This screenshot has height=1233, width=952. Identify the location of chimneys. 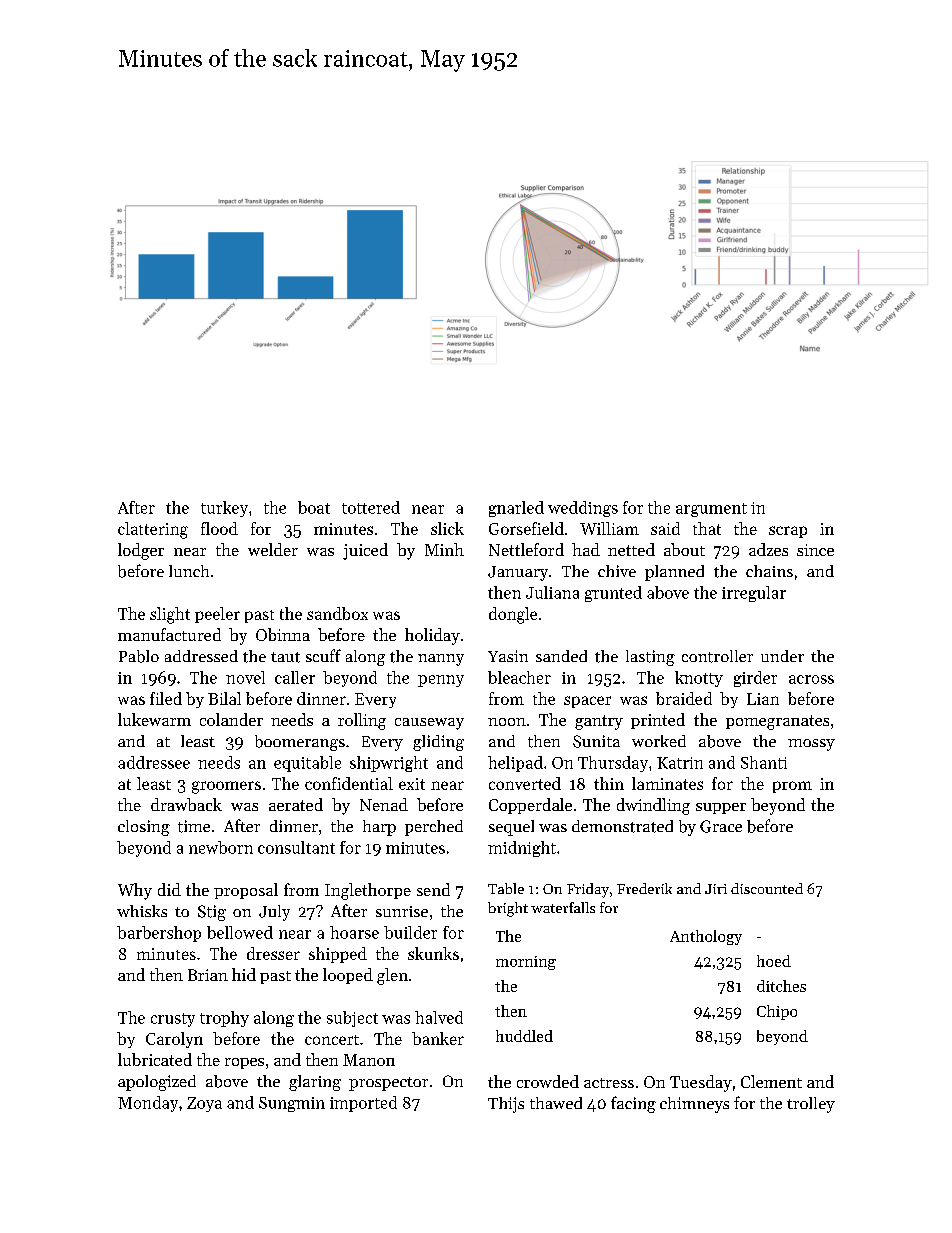
(694, 1105).
